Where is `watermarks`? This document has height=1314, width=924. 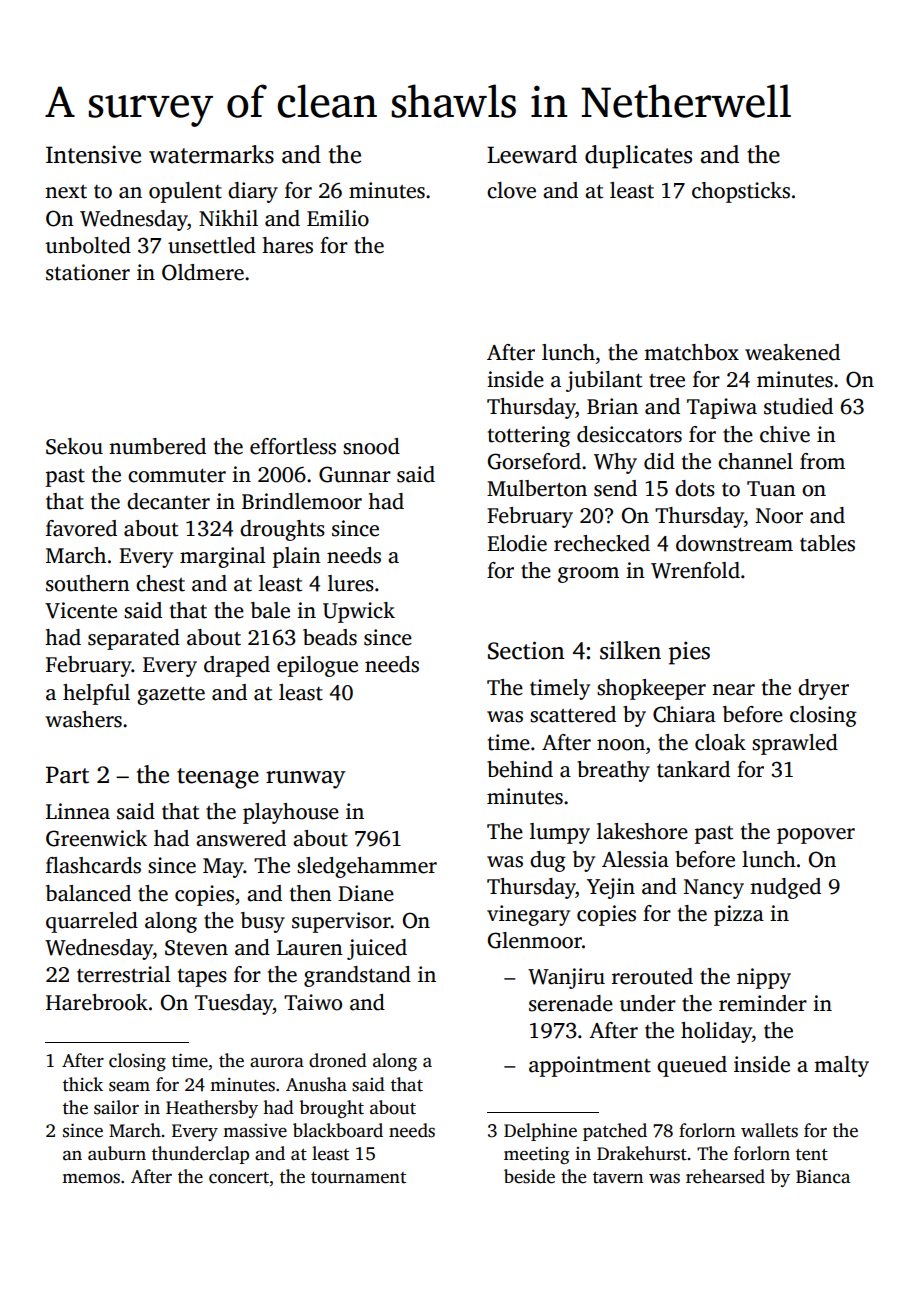 watermarks is located at coordinates (211, 154).
